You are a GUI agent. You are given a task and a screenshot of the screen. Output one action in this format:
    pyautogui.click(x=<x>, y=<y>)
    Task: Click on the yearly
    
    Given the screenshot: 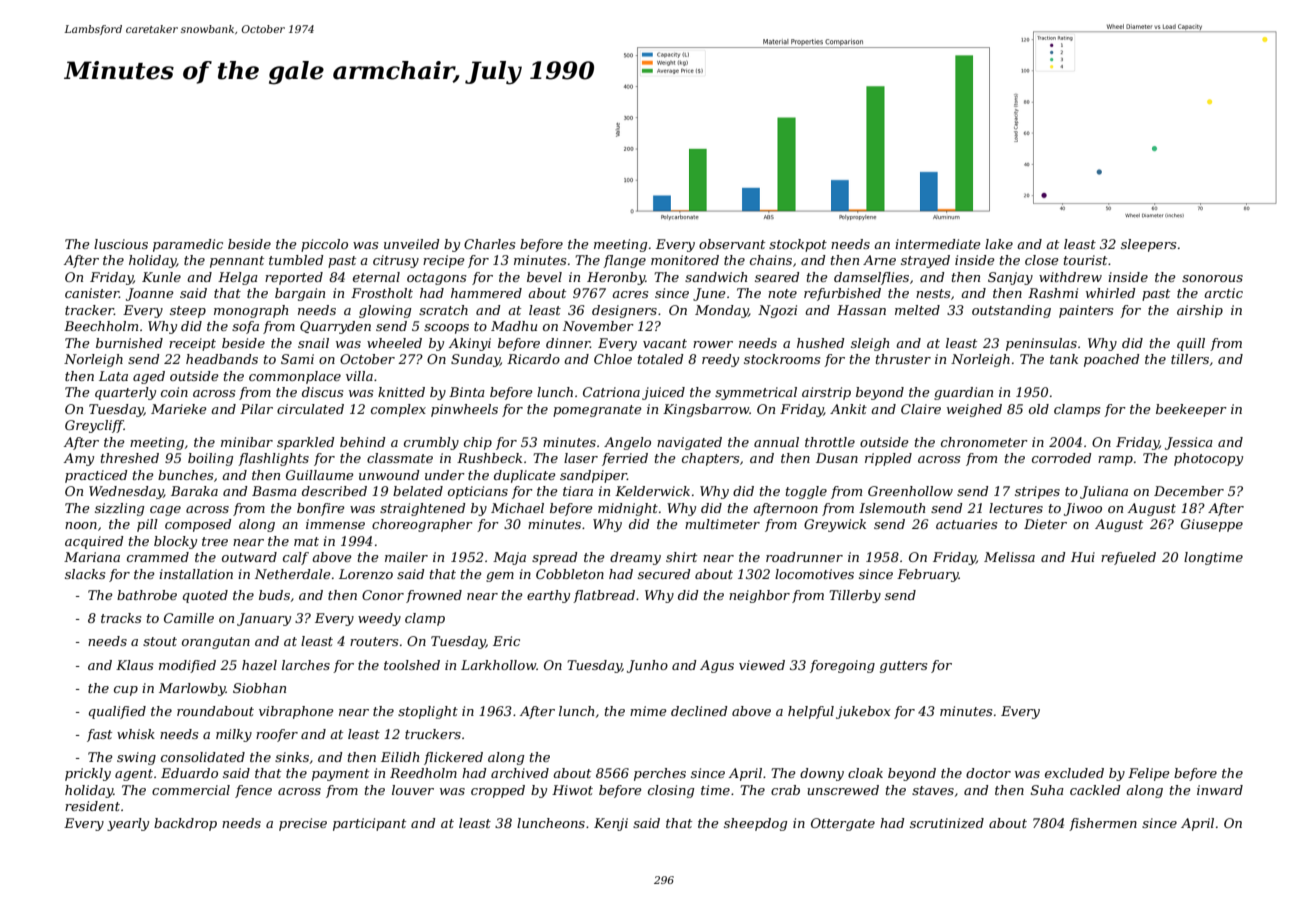 What is the action you would take?
    pyautogui.click(x=128, y=824)
